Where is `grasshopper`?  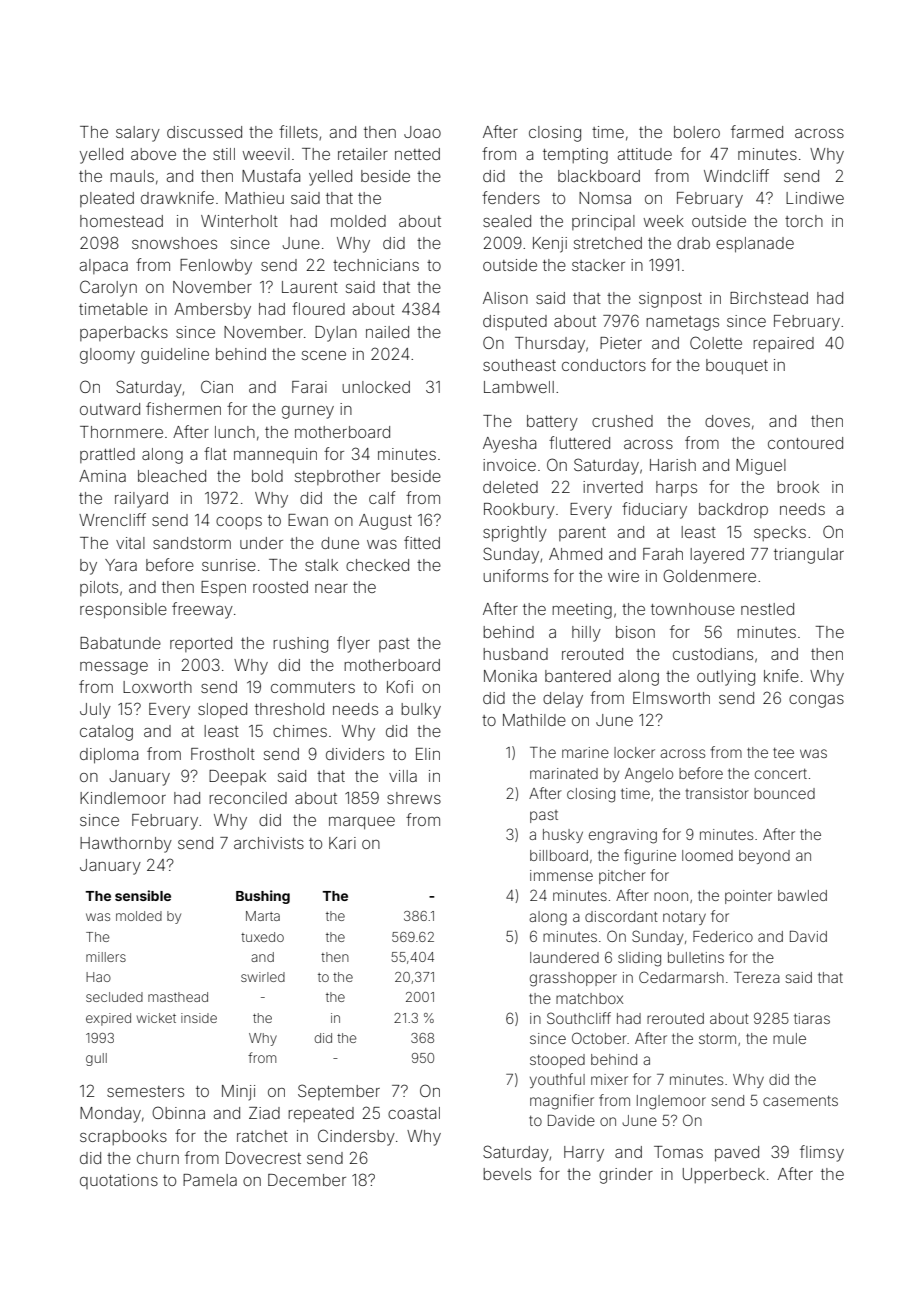 grasshopper is located at coordinates (573, 979).
